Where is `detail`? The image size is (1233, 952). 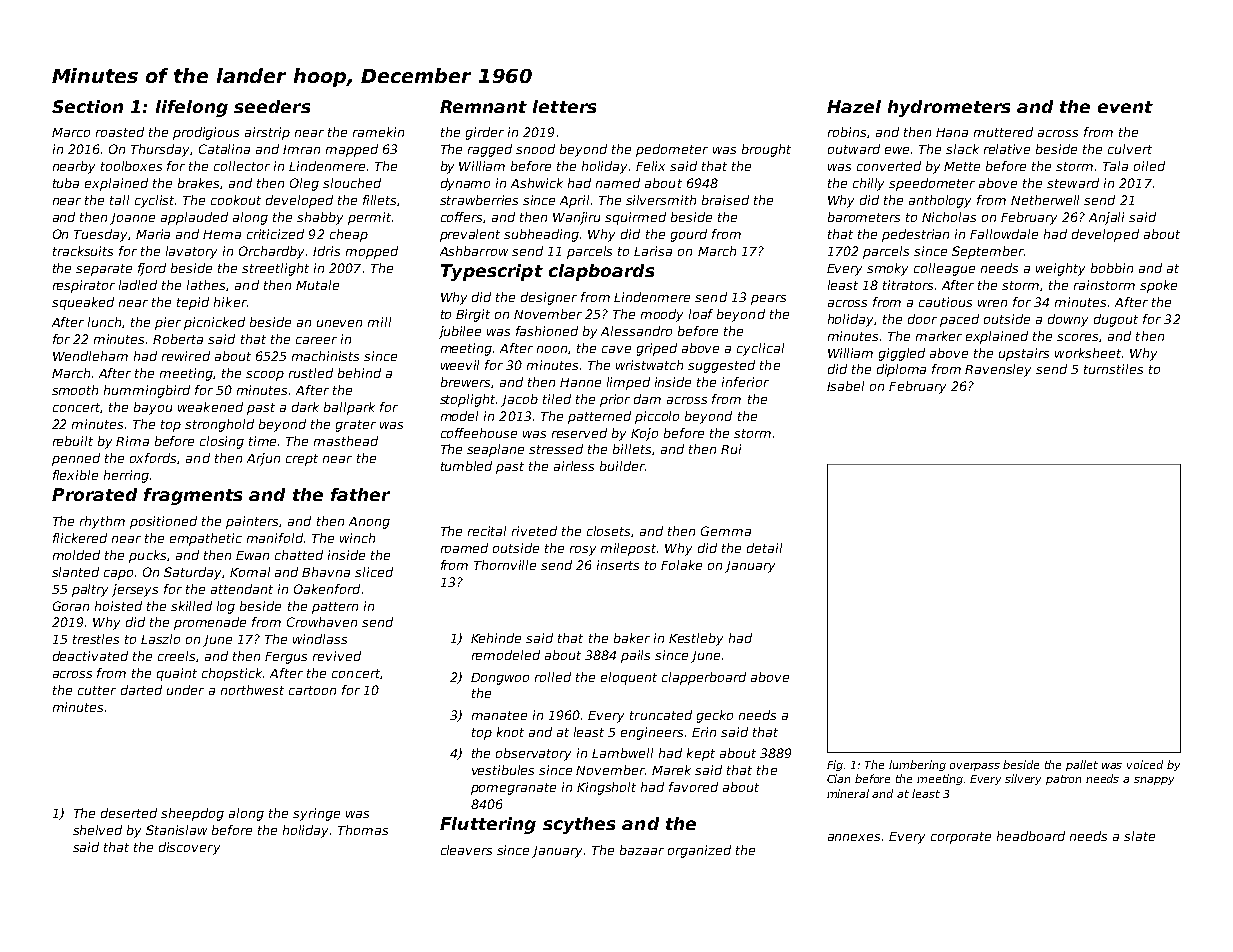
detail is located at coordinates (764, 548).
